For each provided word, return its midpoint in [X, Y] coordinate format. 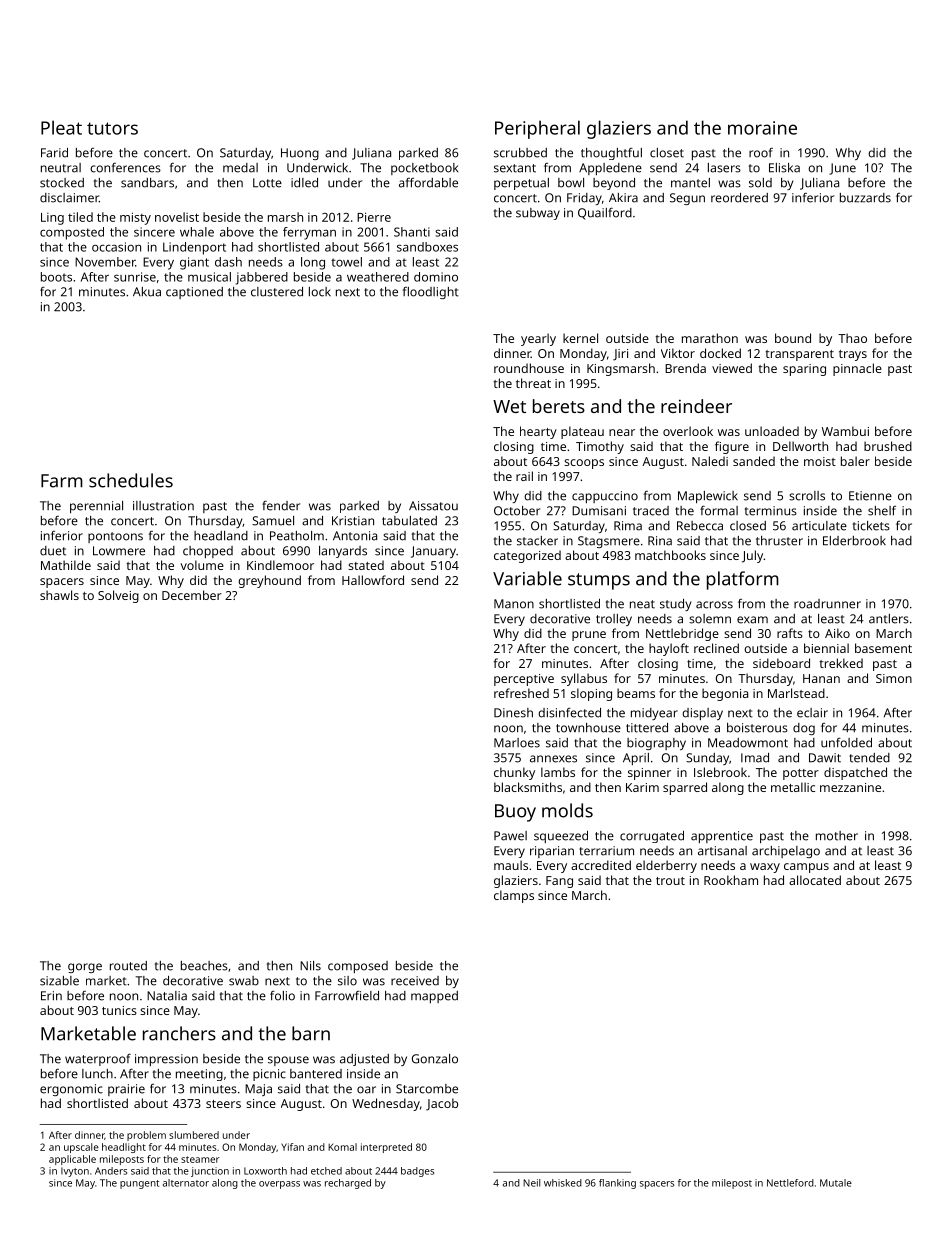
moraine [762, 128]
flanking [617, 1184]
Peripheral [537, 129]
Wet [509, 406]
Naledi [710, 461]
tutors [112, 128]
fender [281, 506]
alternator [186, 1183]
